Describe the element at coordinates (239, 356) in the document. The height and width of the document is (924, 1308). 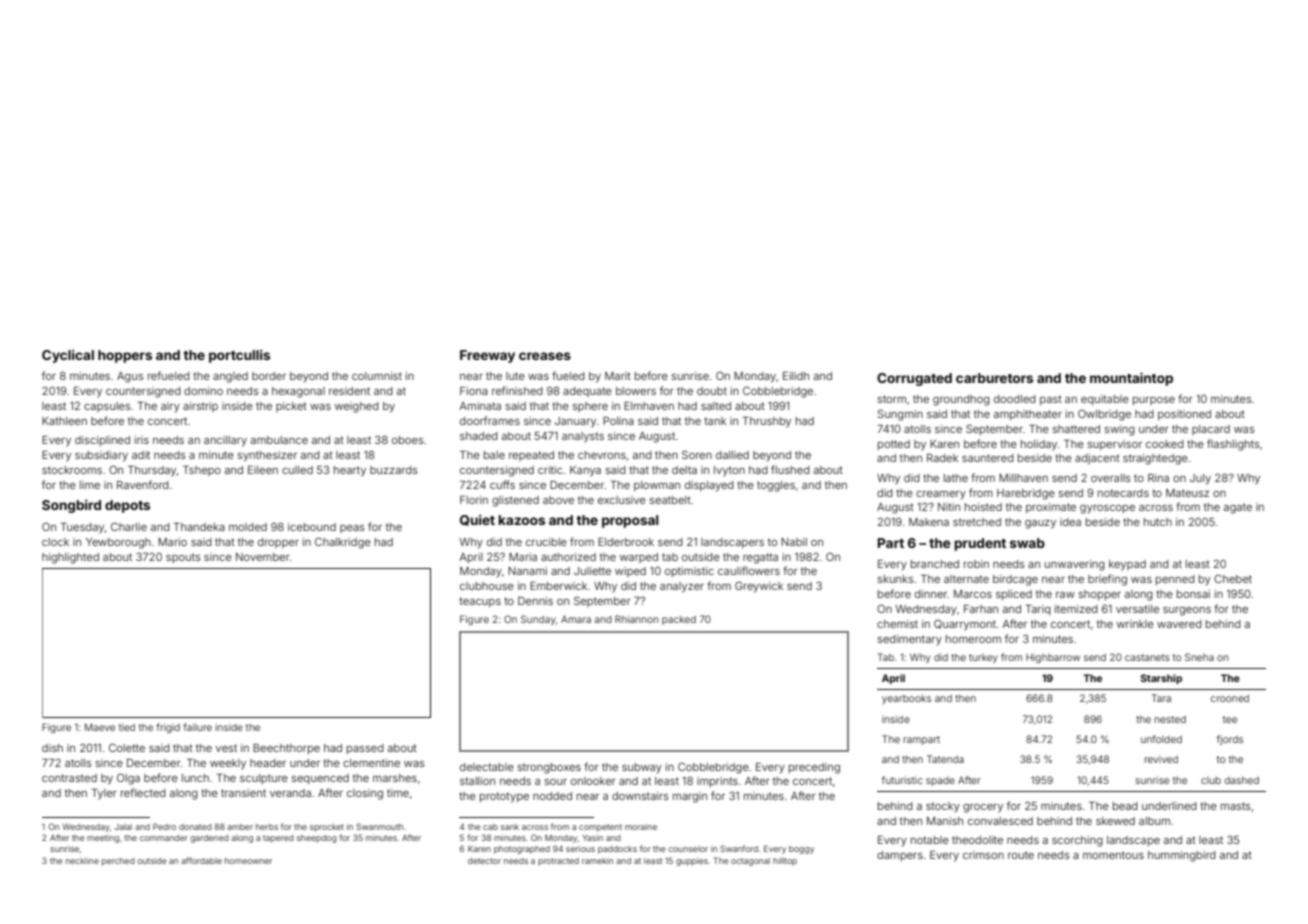
I see `portcullis` at that location.
